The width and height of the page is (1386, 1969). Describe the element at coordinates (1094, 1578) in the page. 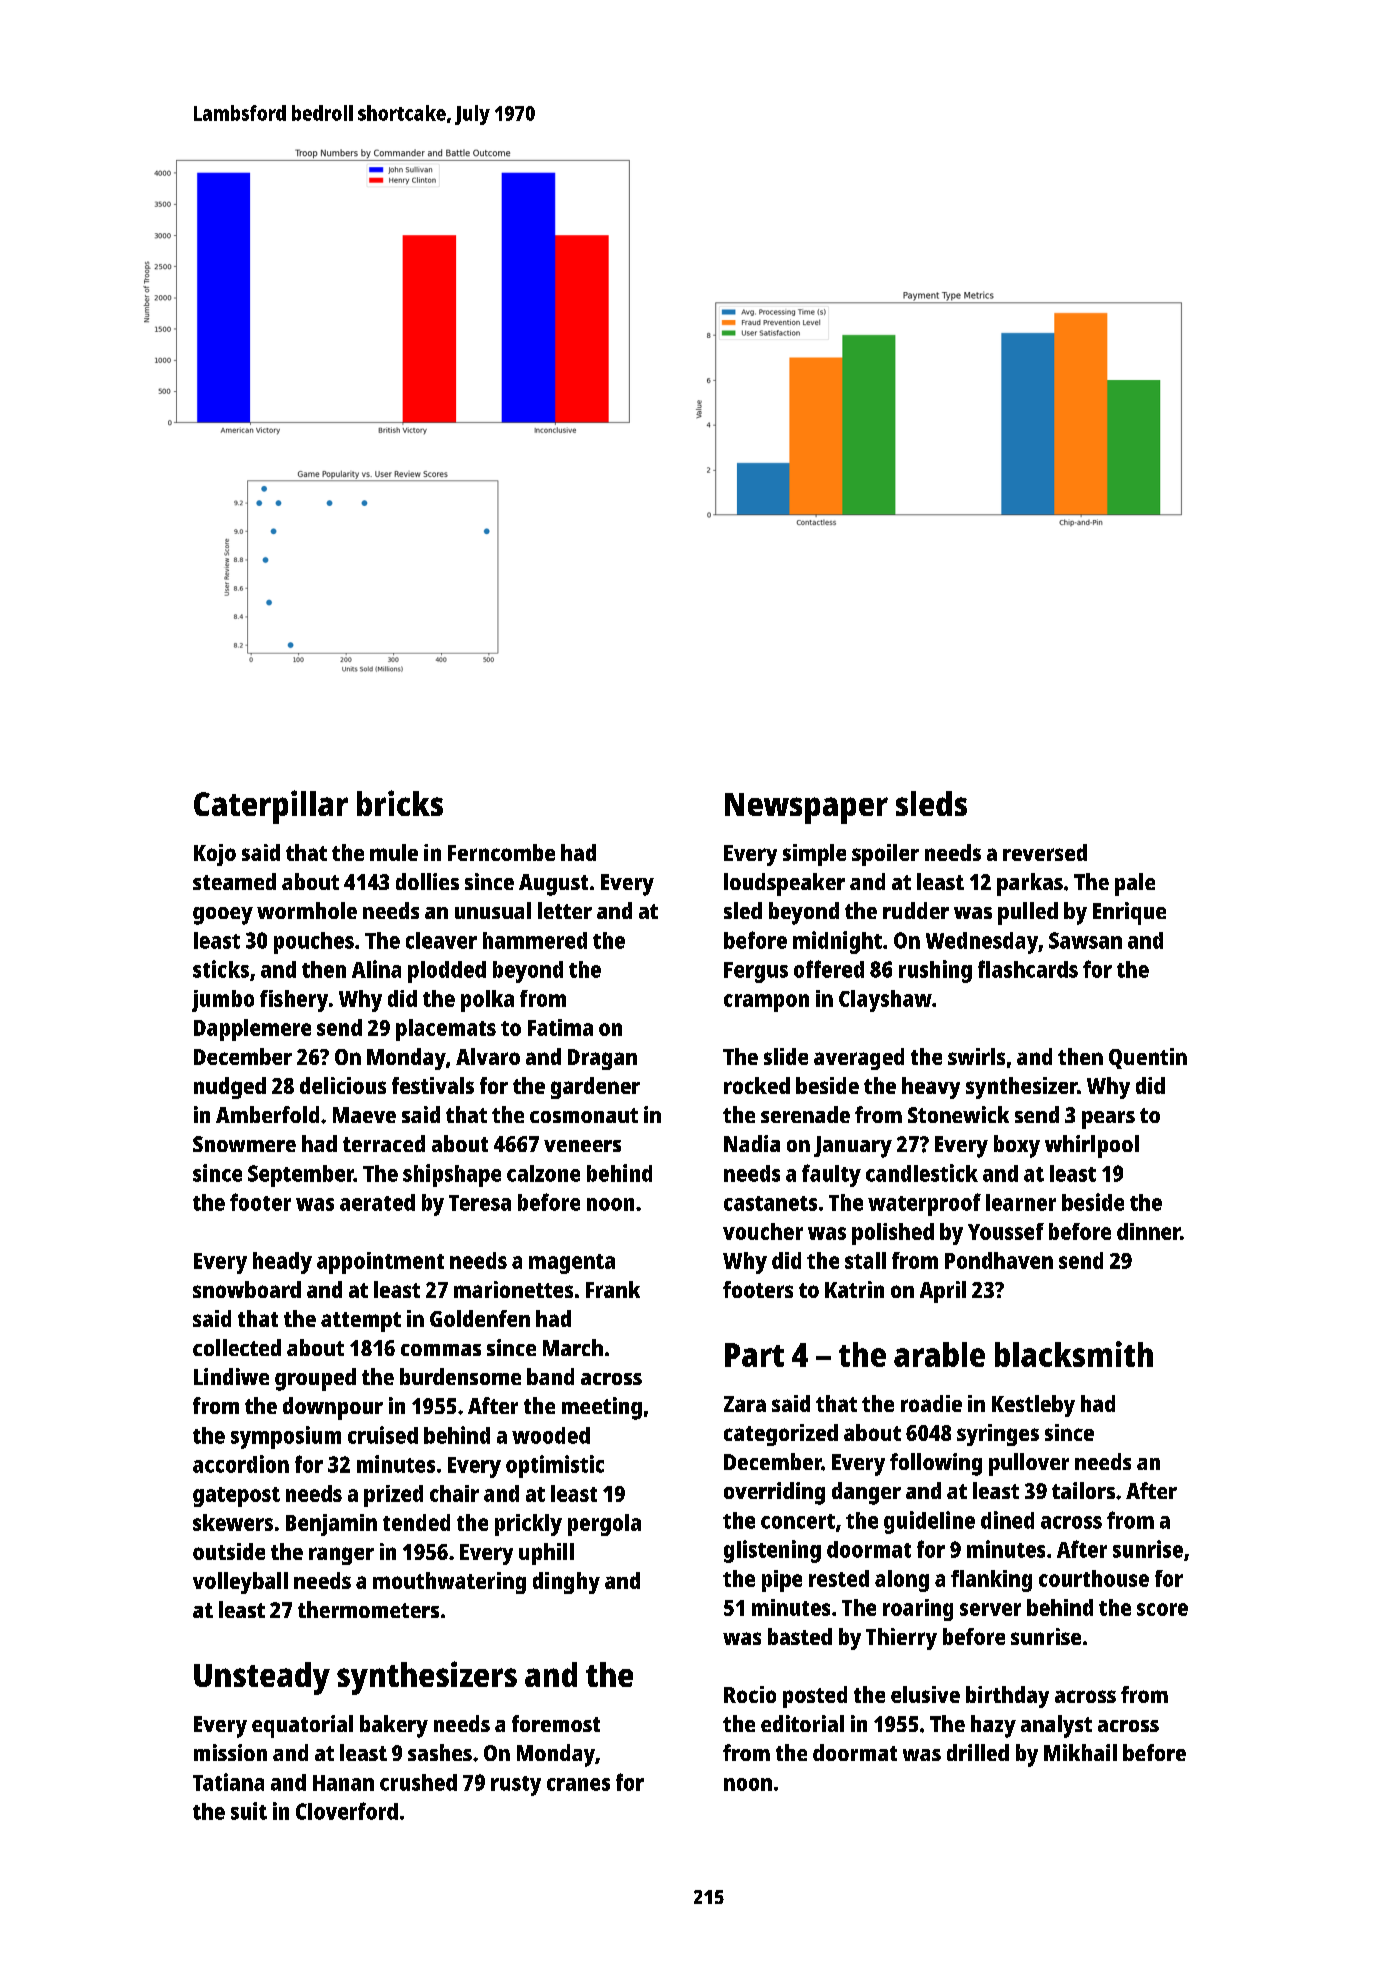

I see `courthouse` at that location.
